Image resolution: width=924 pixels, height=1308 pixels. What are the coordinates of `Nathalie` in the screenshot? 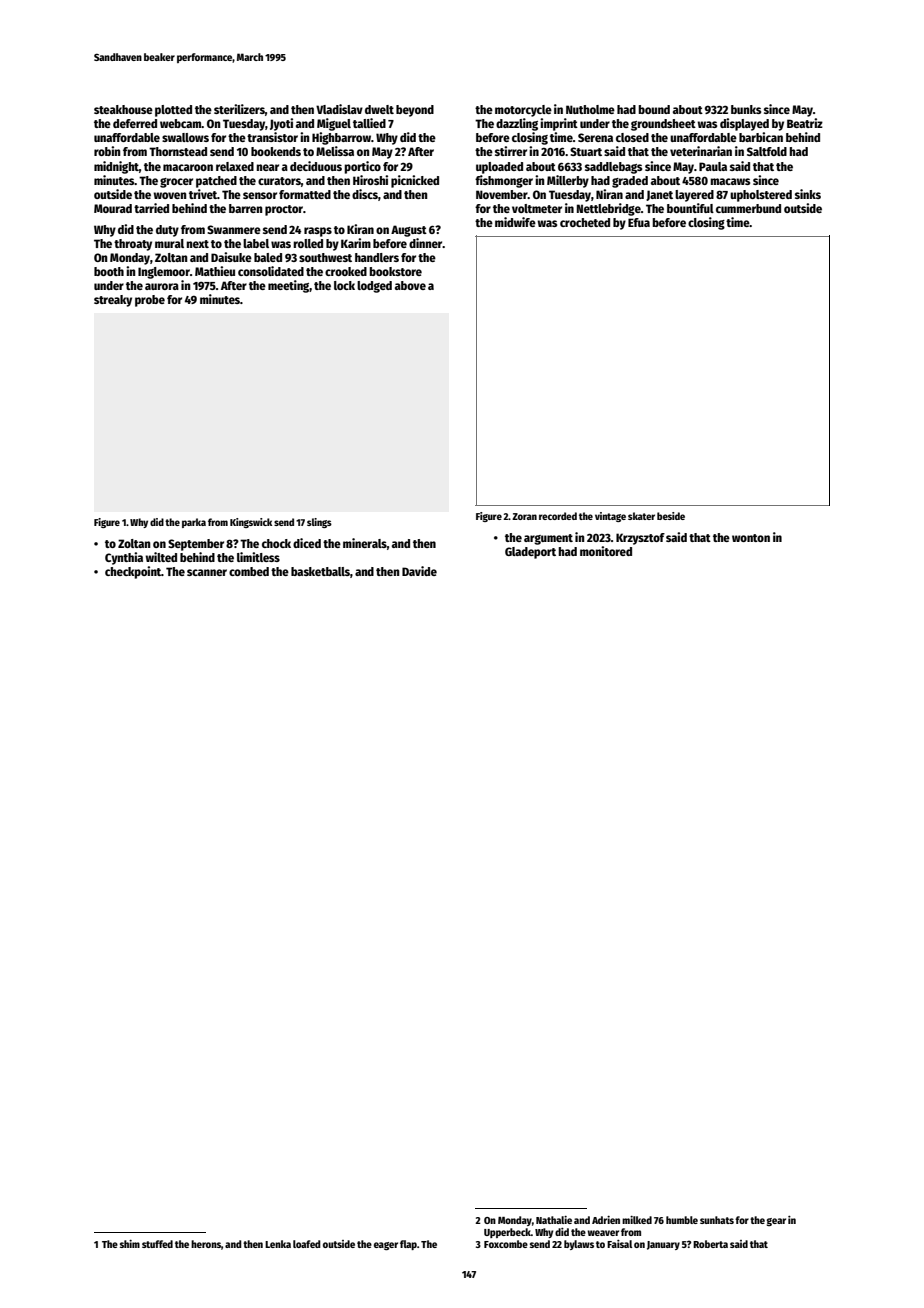 It's located at (554, 1220).
